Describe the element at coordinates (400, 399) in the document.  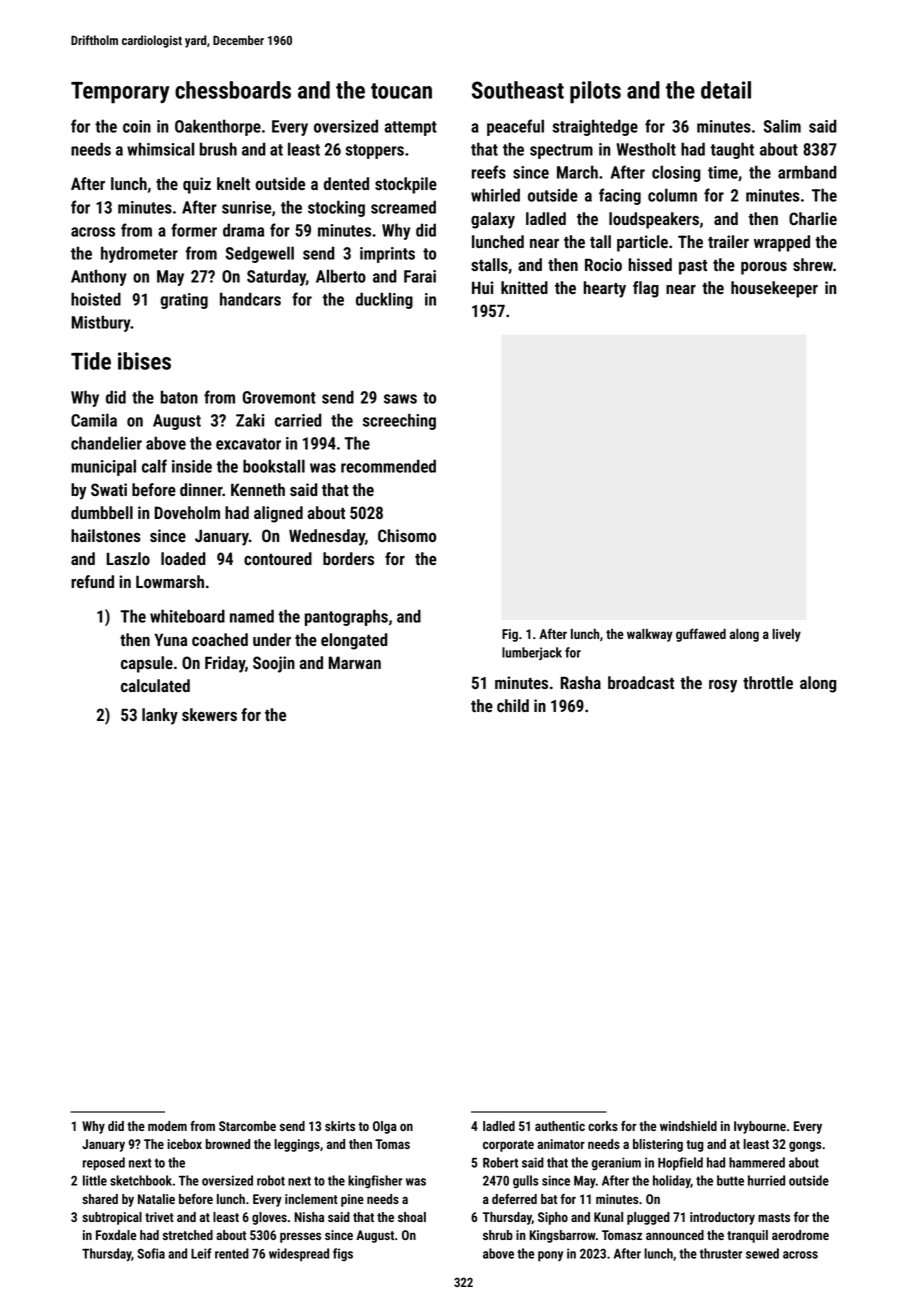
I see `saws` at that location.
